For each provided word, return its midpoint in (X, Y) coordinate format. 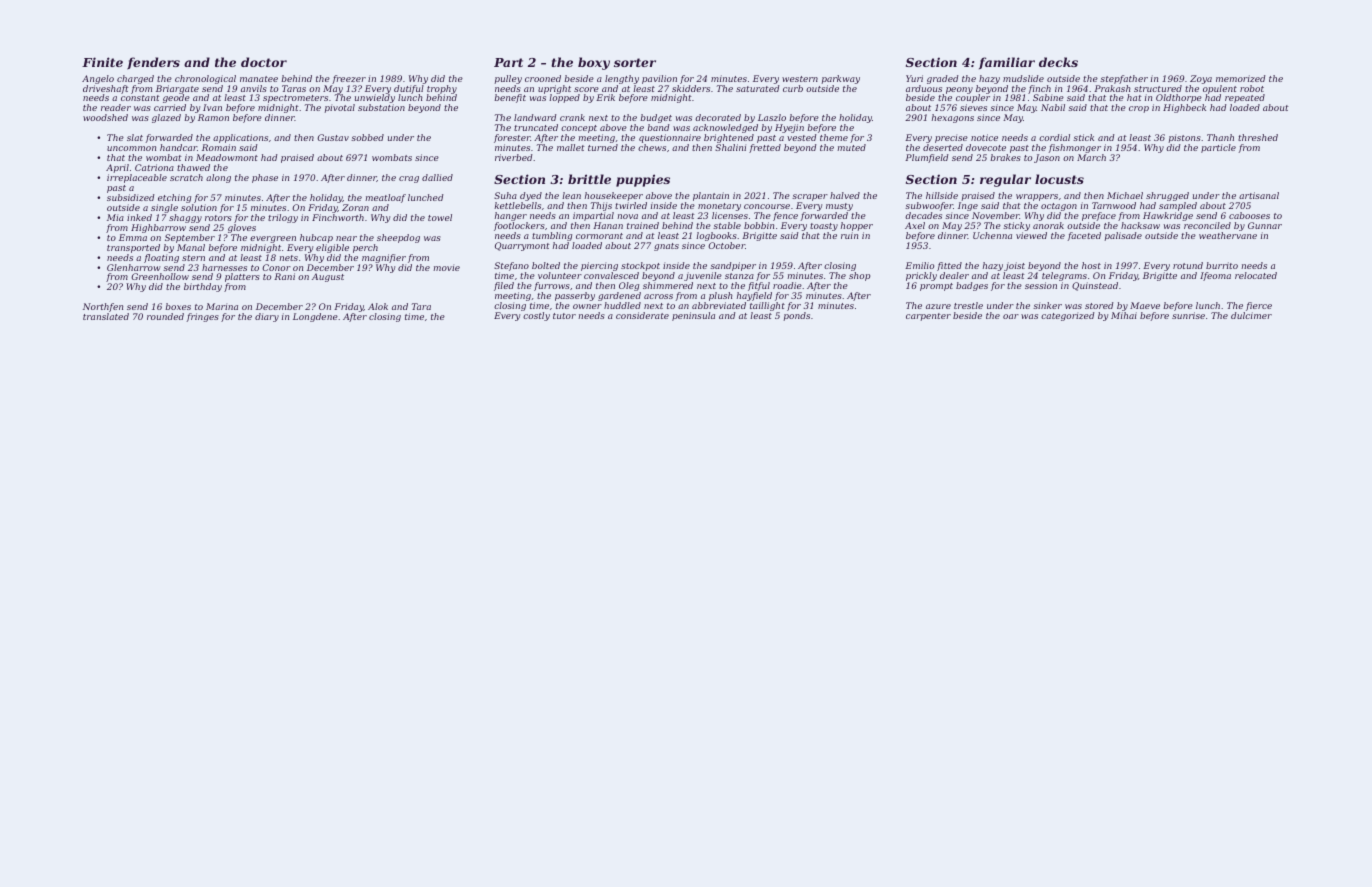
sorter (635, 62)
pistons (1185, 139)
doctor (264, 62)
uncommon (131, 148)
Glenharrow (134, 267)
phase (265, 178)
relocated (1256, 275)
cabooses (1249, 215)
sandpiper (733, 266)
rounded (165, 316)
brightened (729, 138)
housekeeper (614, 196)
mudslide (1023, 78)
